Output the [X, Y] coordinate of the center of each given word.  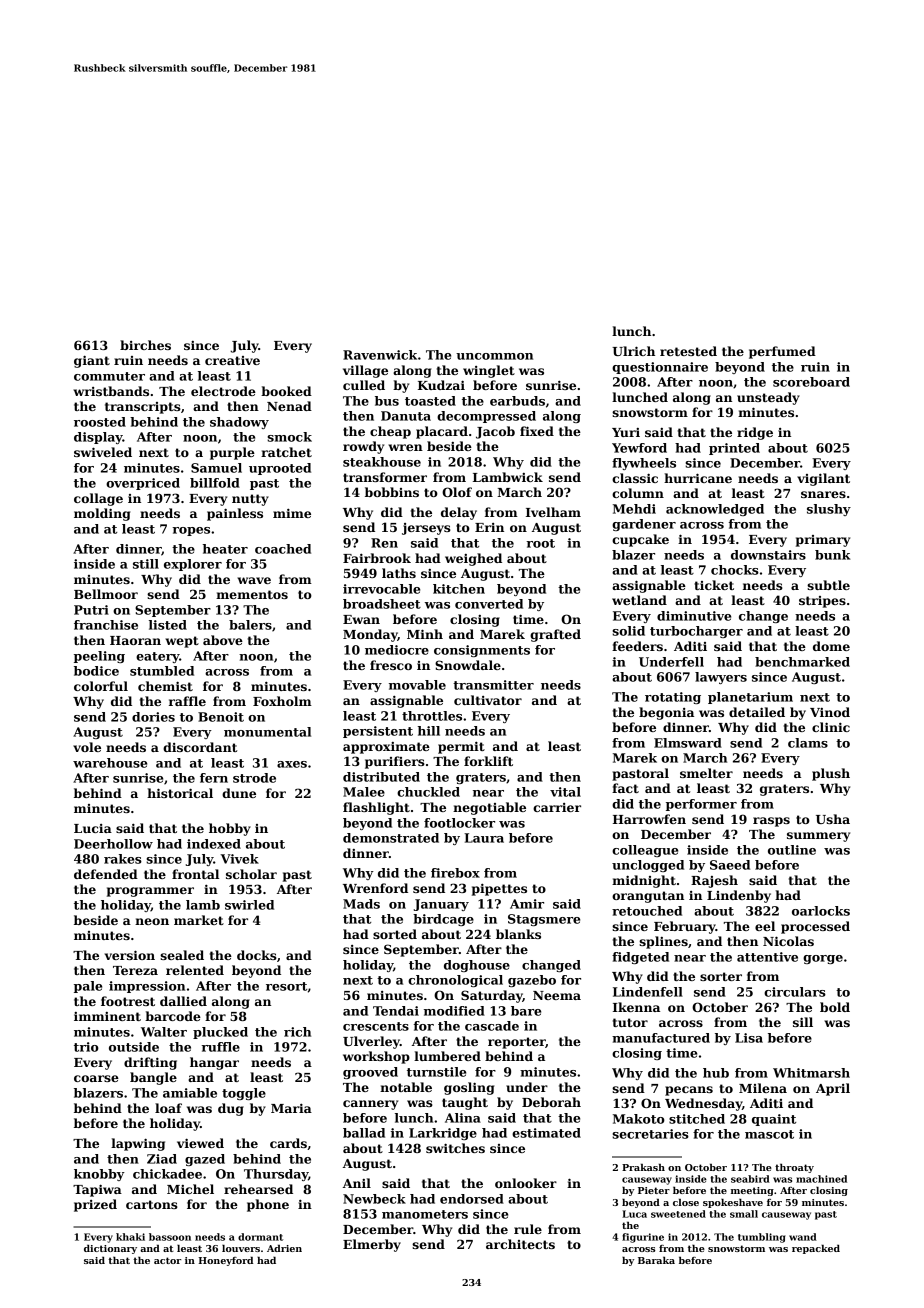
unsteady [768, 398]
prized [95, 1205]
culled [364, 385]
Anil [357, 1183]
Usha [833, 819]
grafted [555, 635]
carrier [557, 807]
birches [145, 345]
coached [283, 549]
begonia [666, 713]
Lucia [93, 828]
